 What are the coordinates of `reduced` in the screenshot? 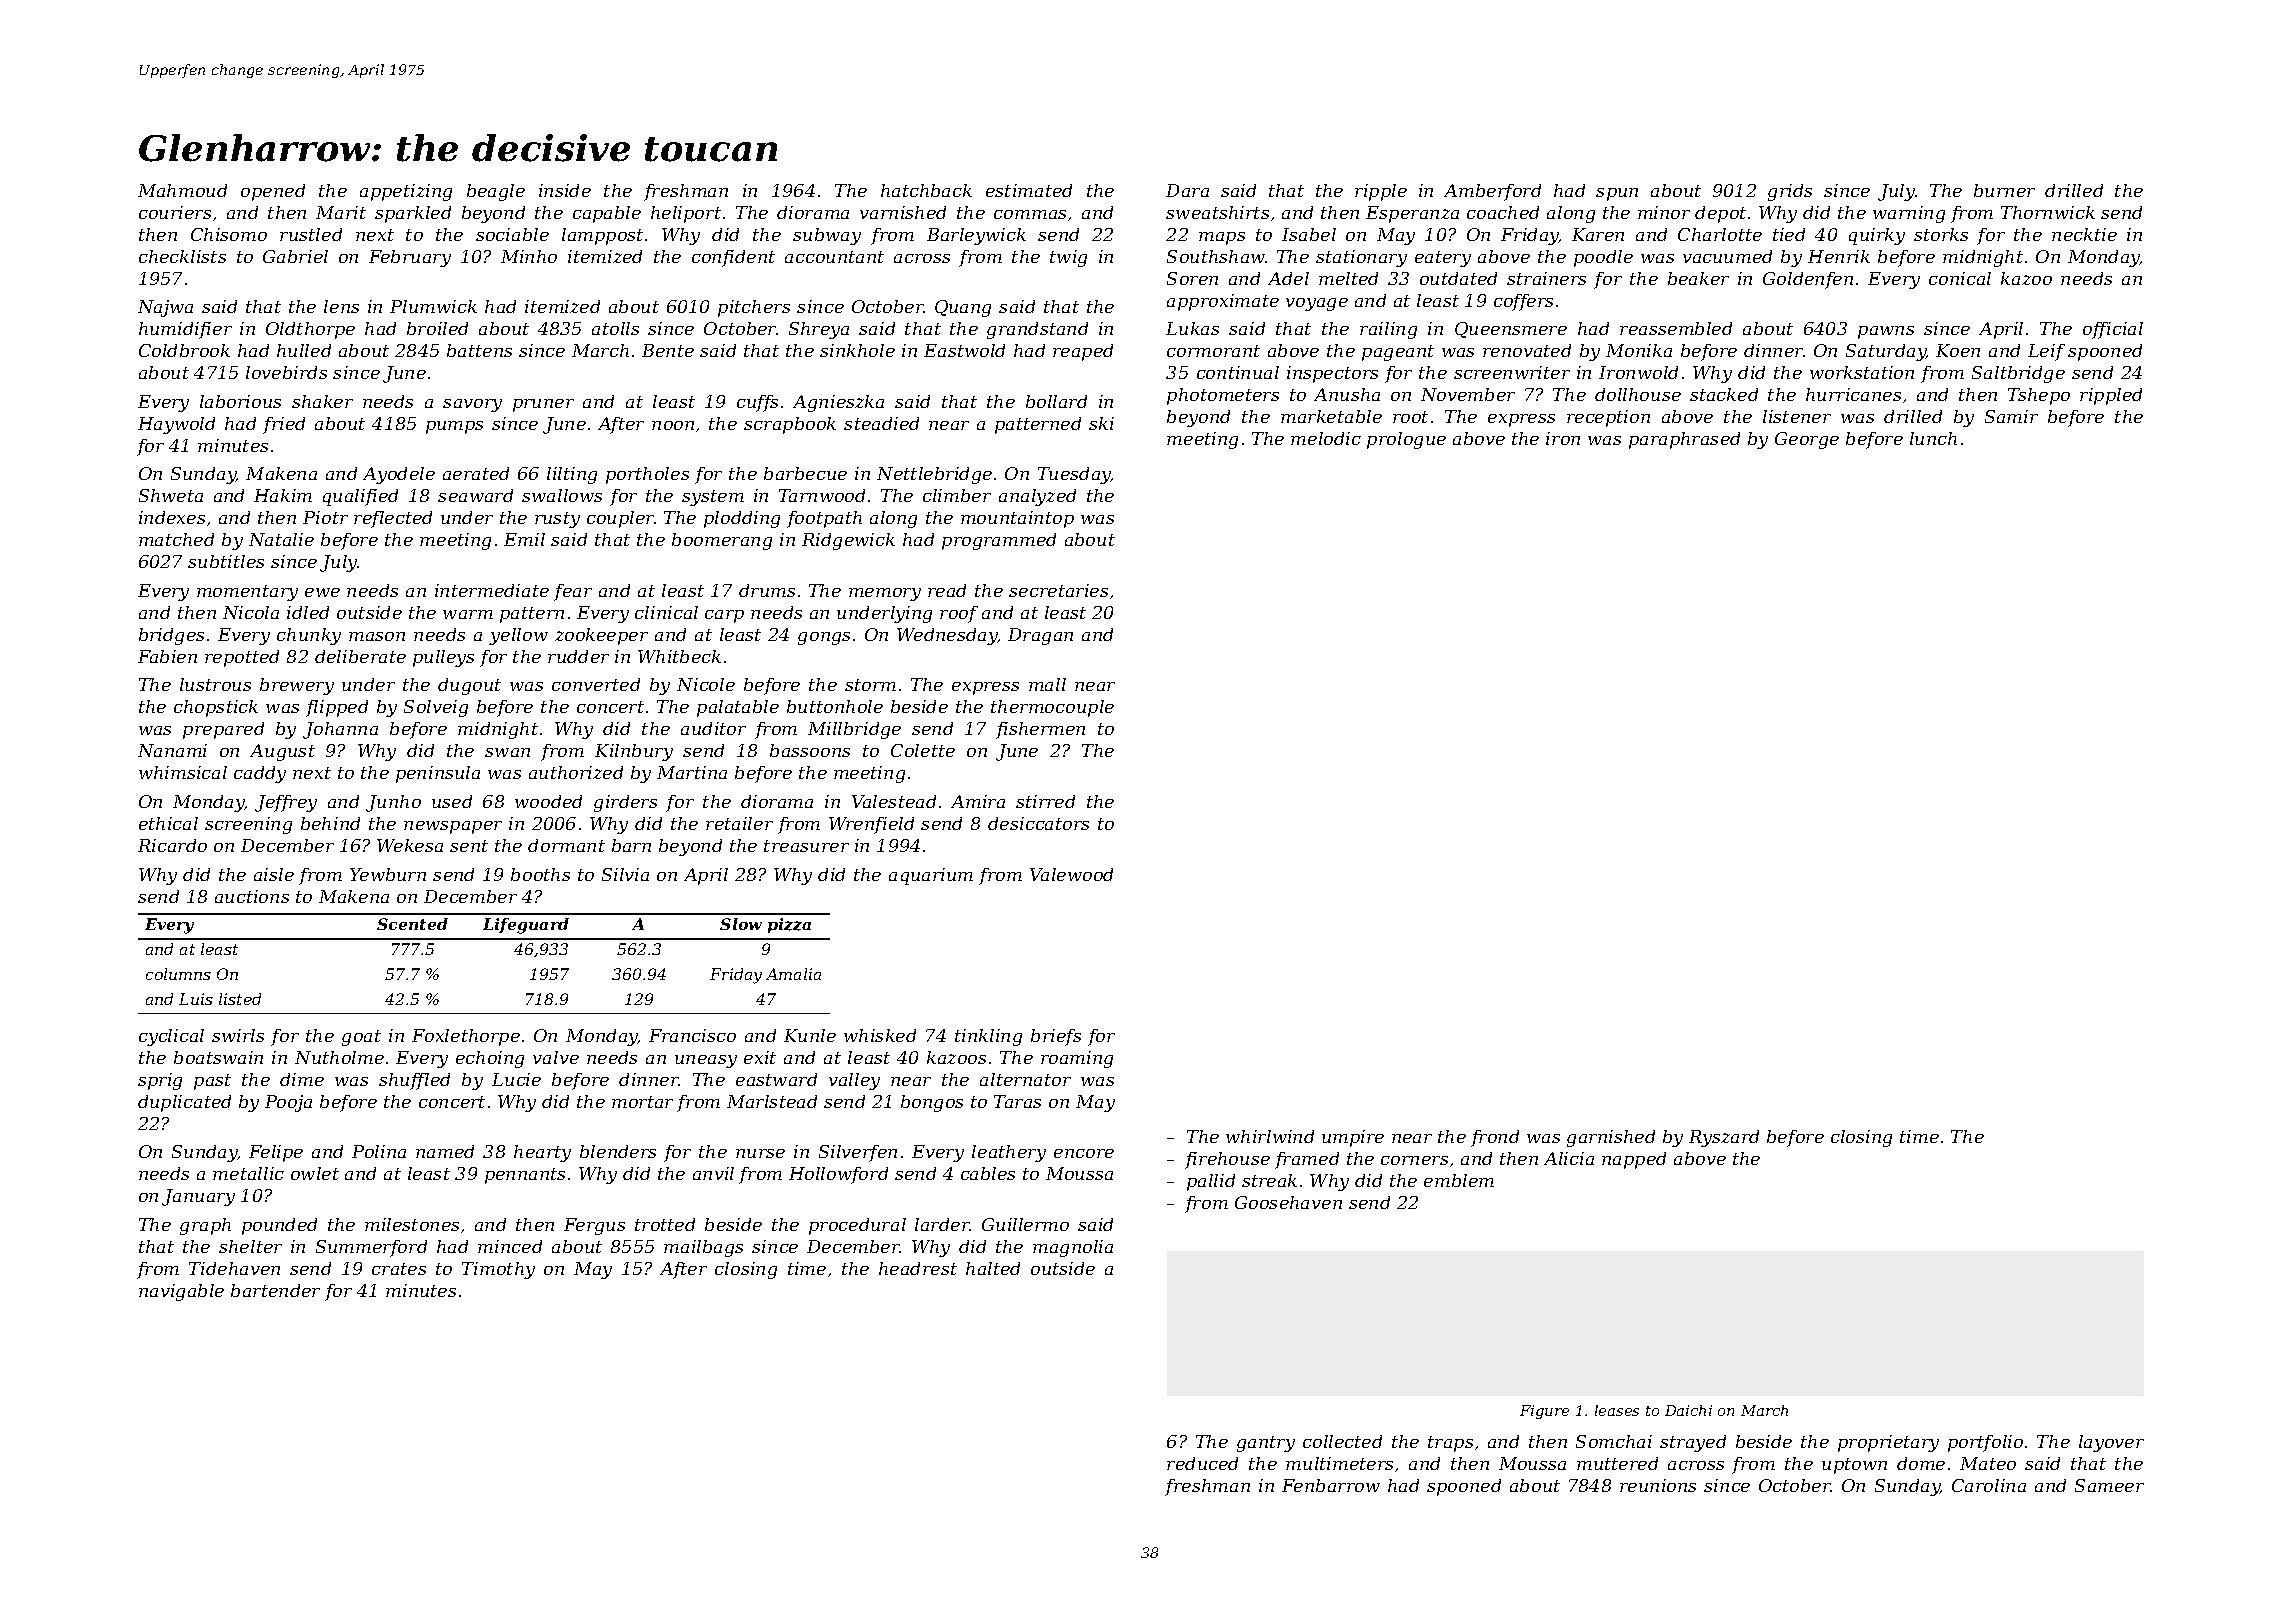 It's located at (1202, 1463).
